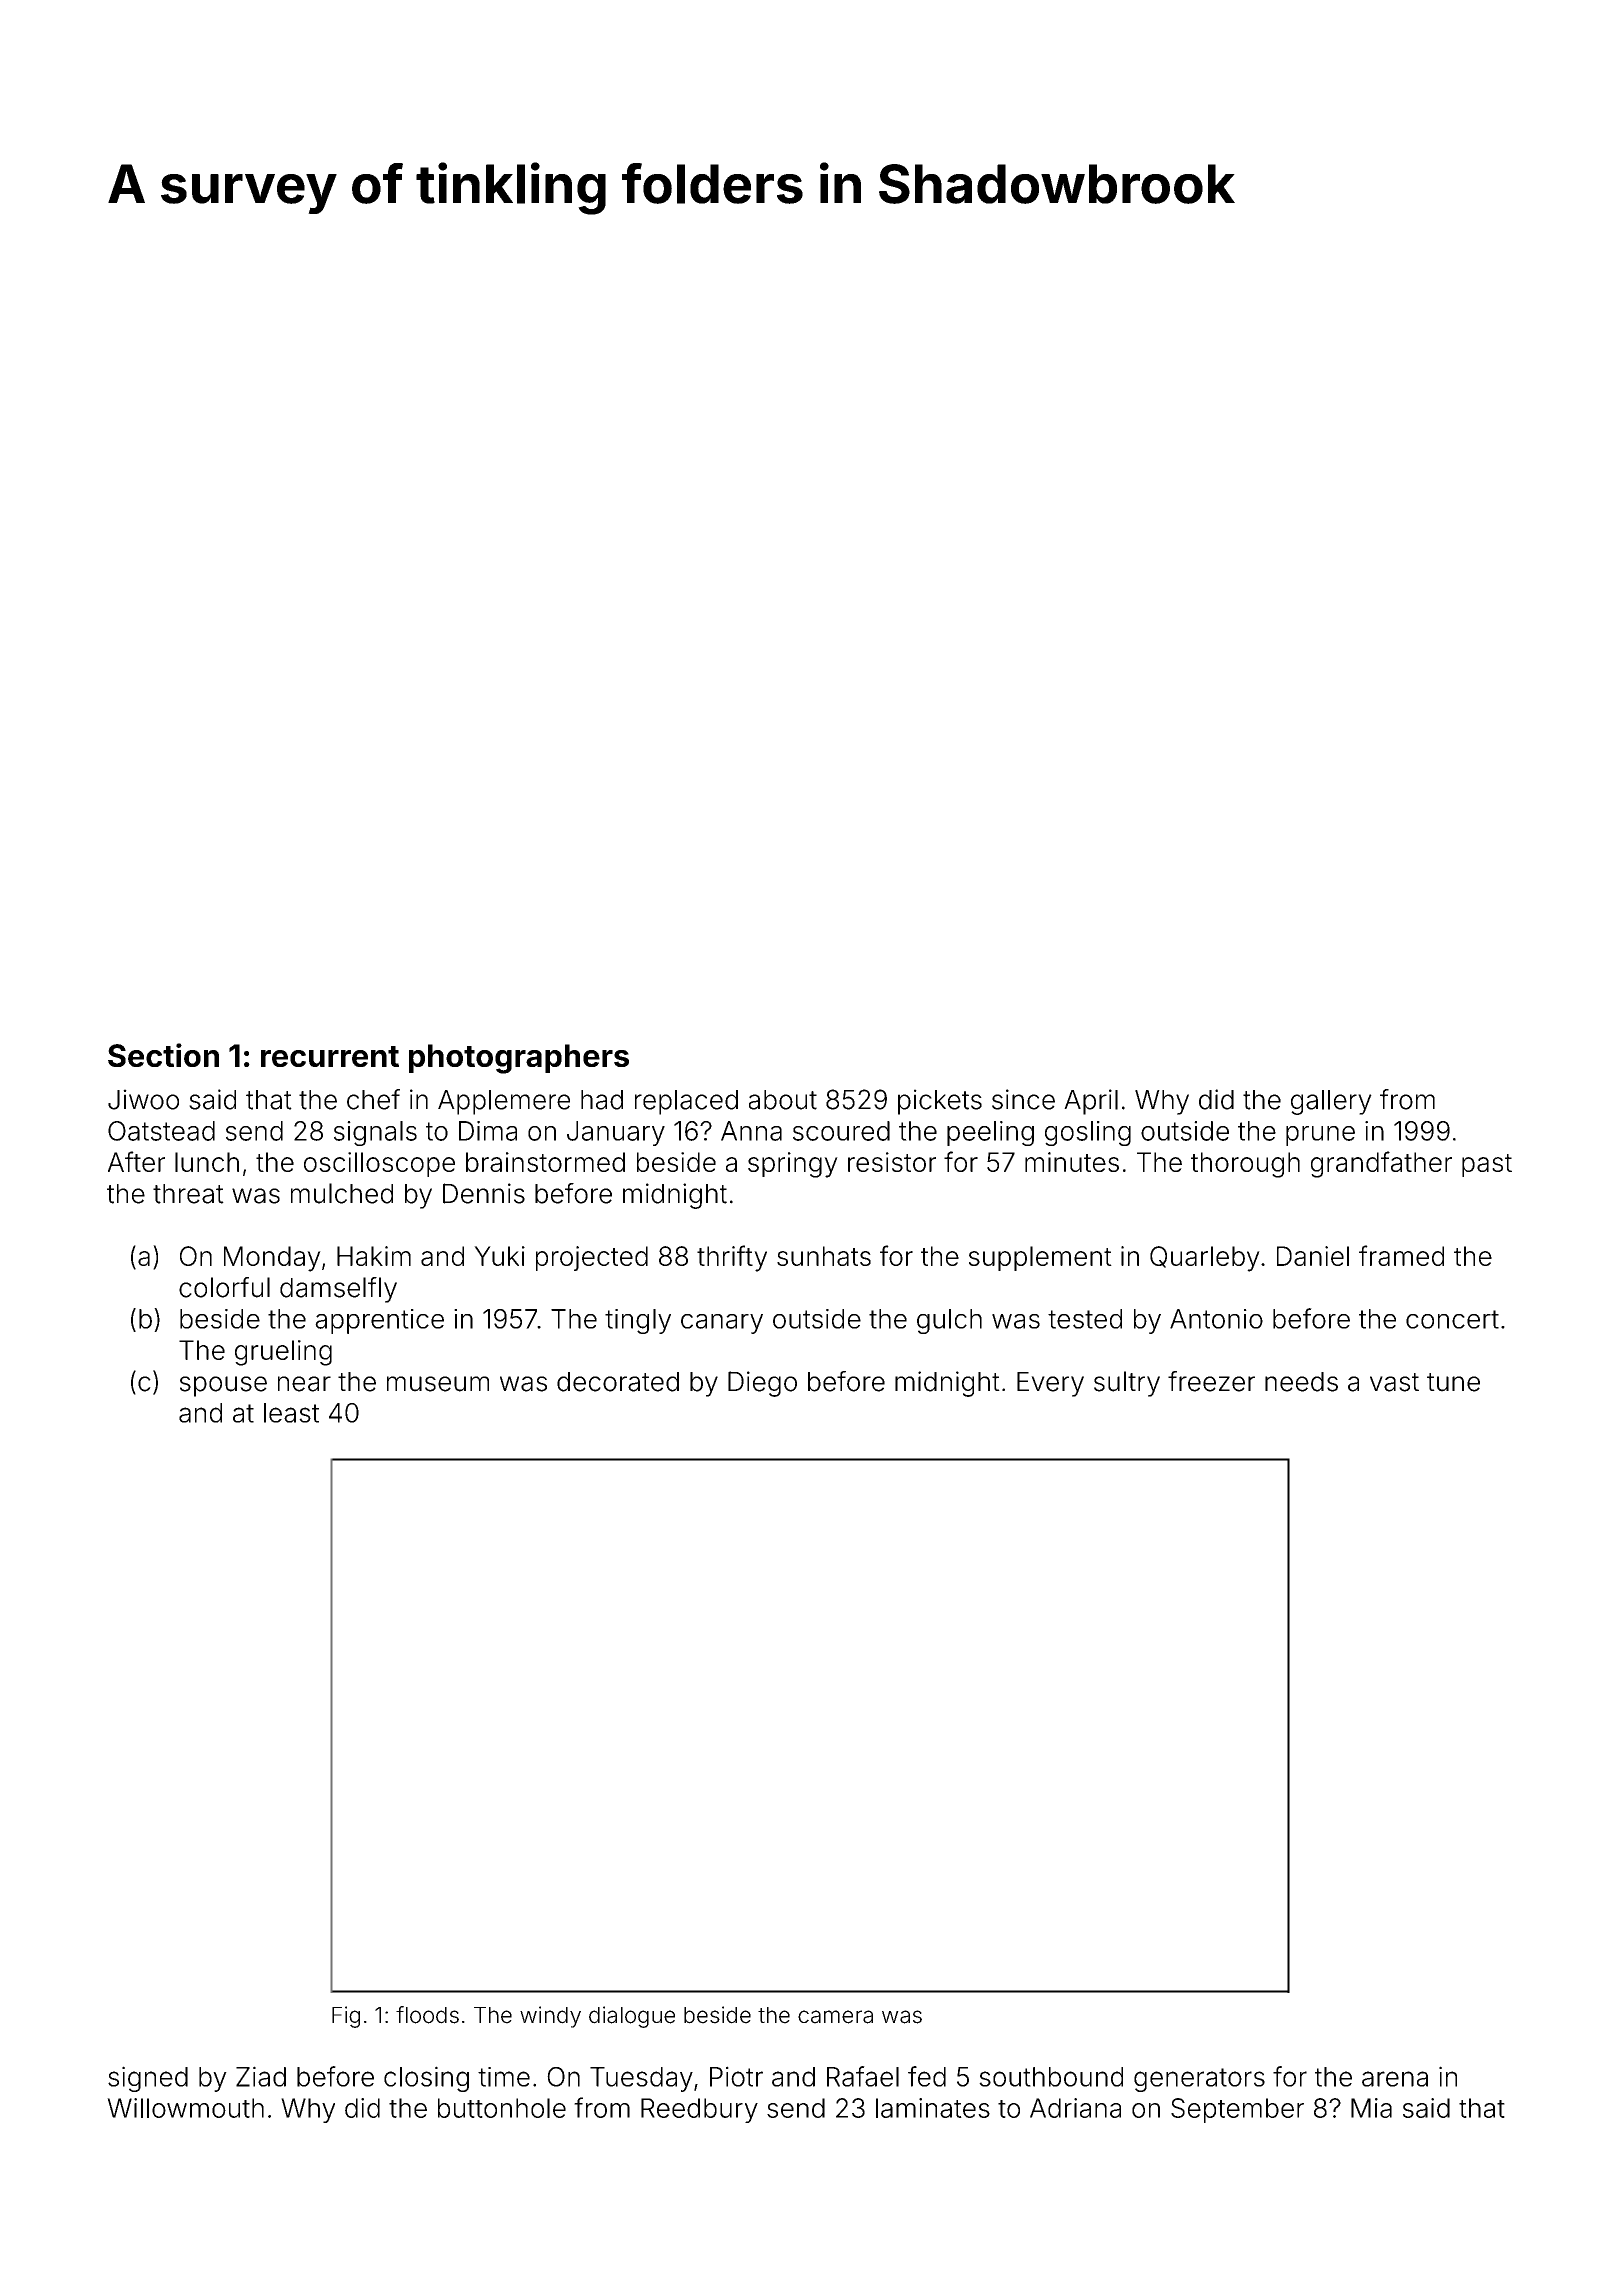 The height and width of the screenshot is (2292, 1620). Describe the element at coordinates (185, 2108) in the screenshot. I see `Willowmouth` at that location.
